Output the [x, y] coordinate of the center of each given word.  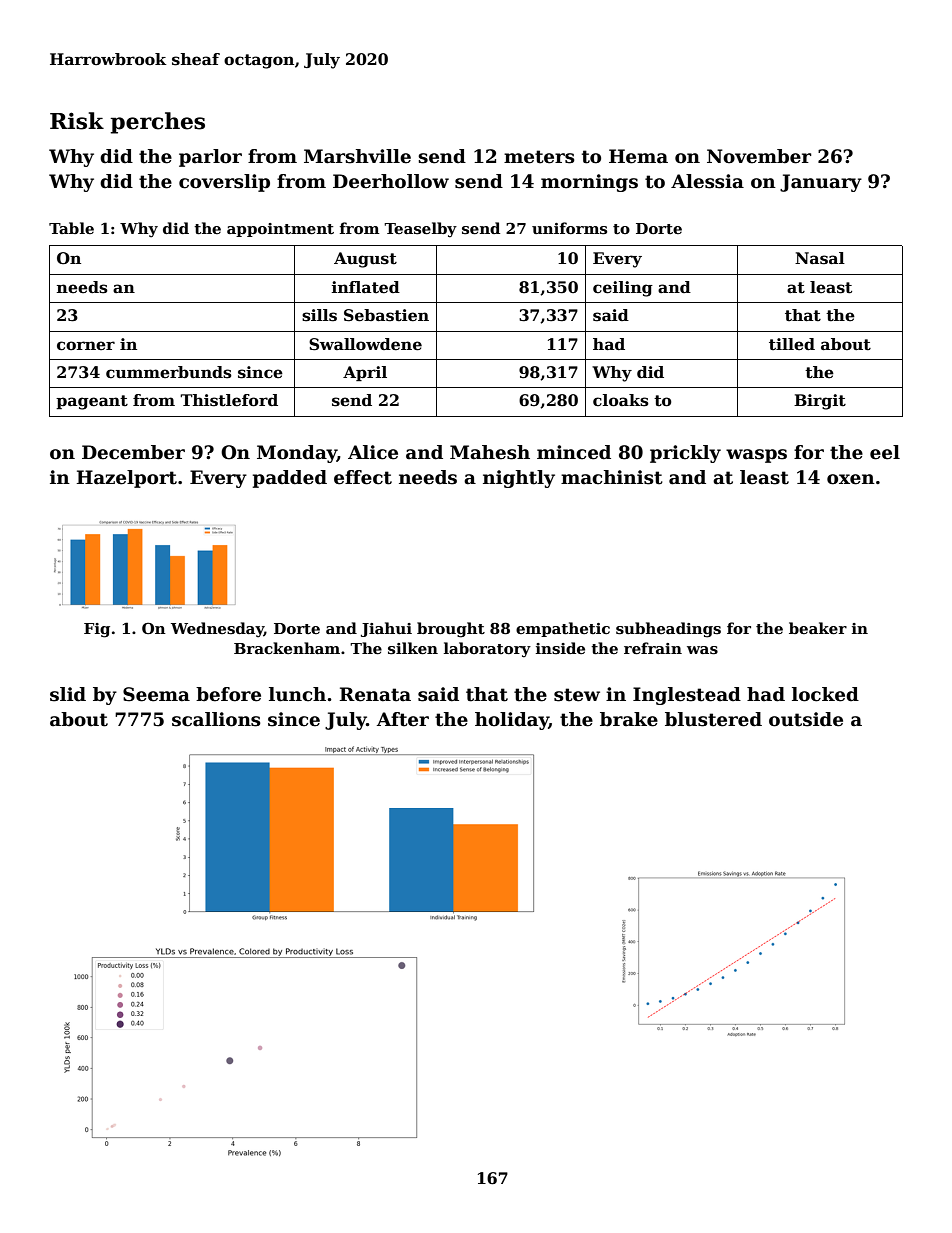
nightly [519, 479]
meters [539, 157]
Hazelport [127, 479]
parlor [210, 158]
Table [71, 228]
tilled [792, 344]
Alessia [707, 181]
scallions [216, 719]
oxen [851, 479]
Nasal [820, 258]
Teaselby [420, 230]
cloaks [621, 400]
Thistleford [229, 400]
